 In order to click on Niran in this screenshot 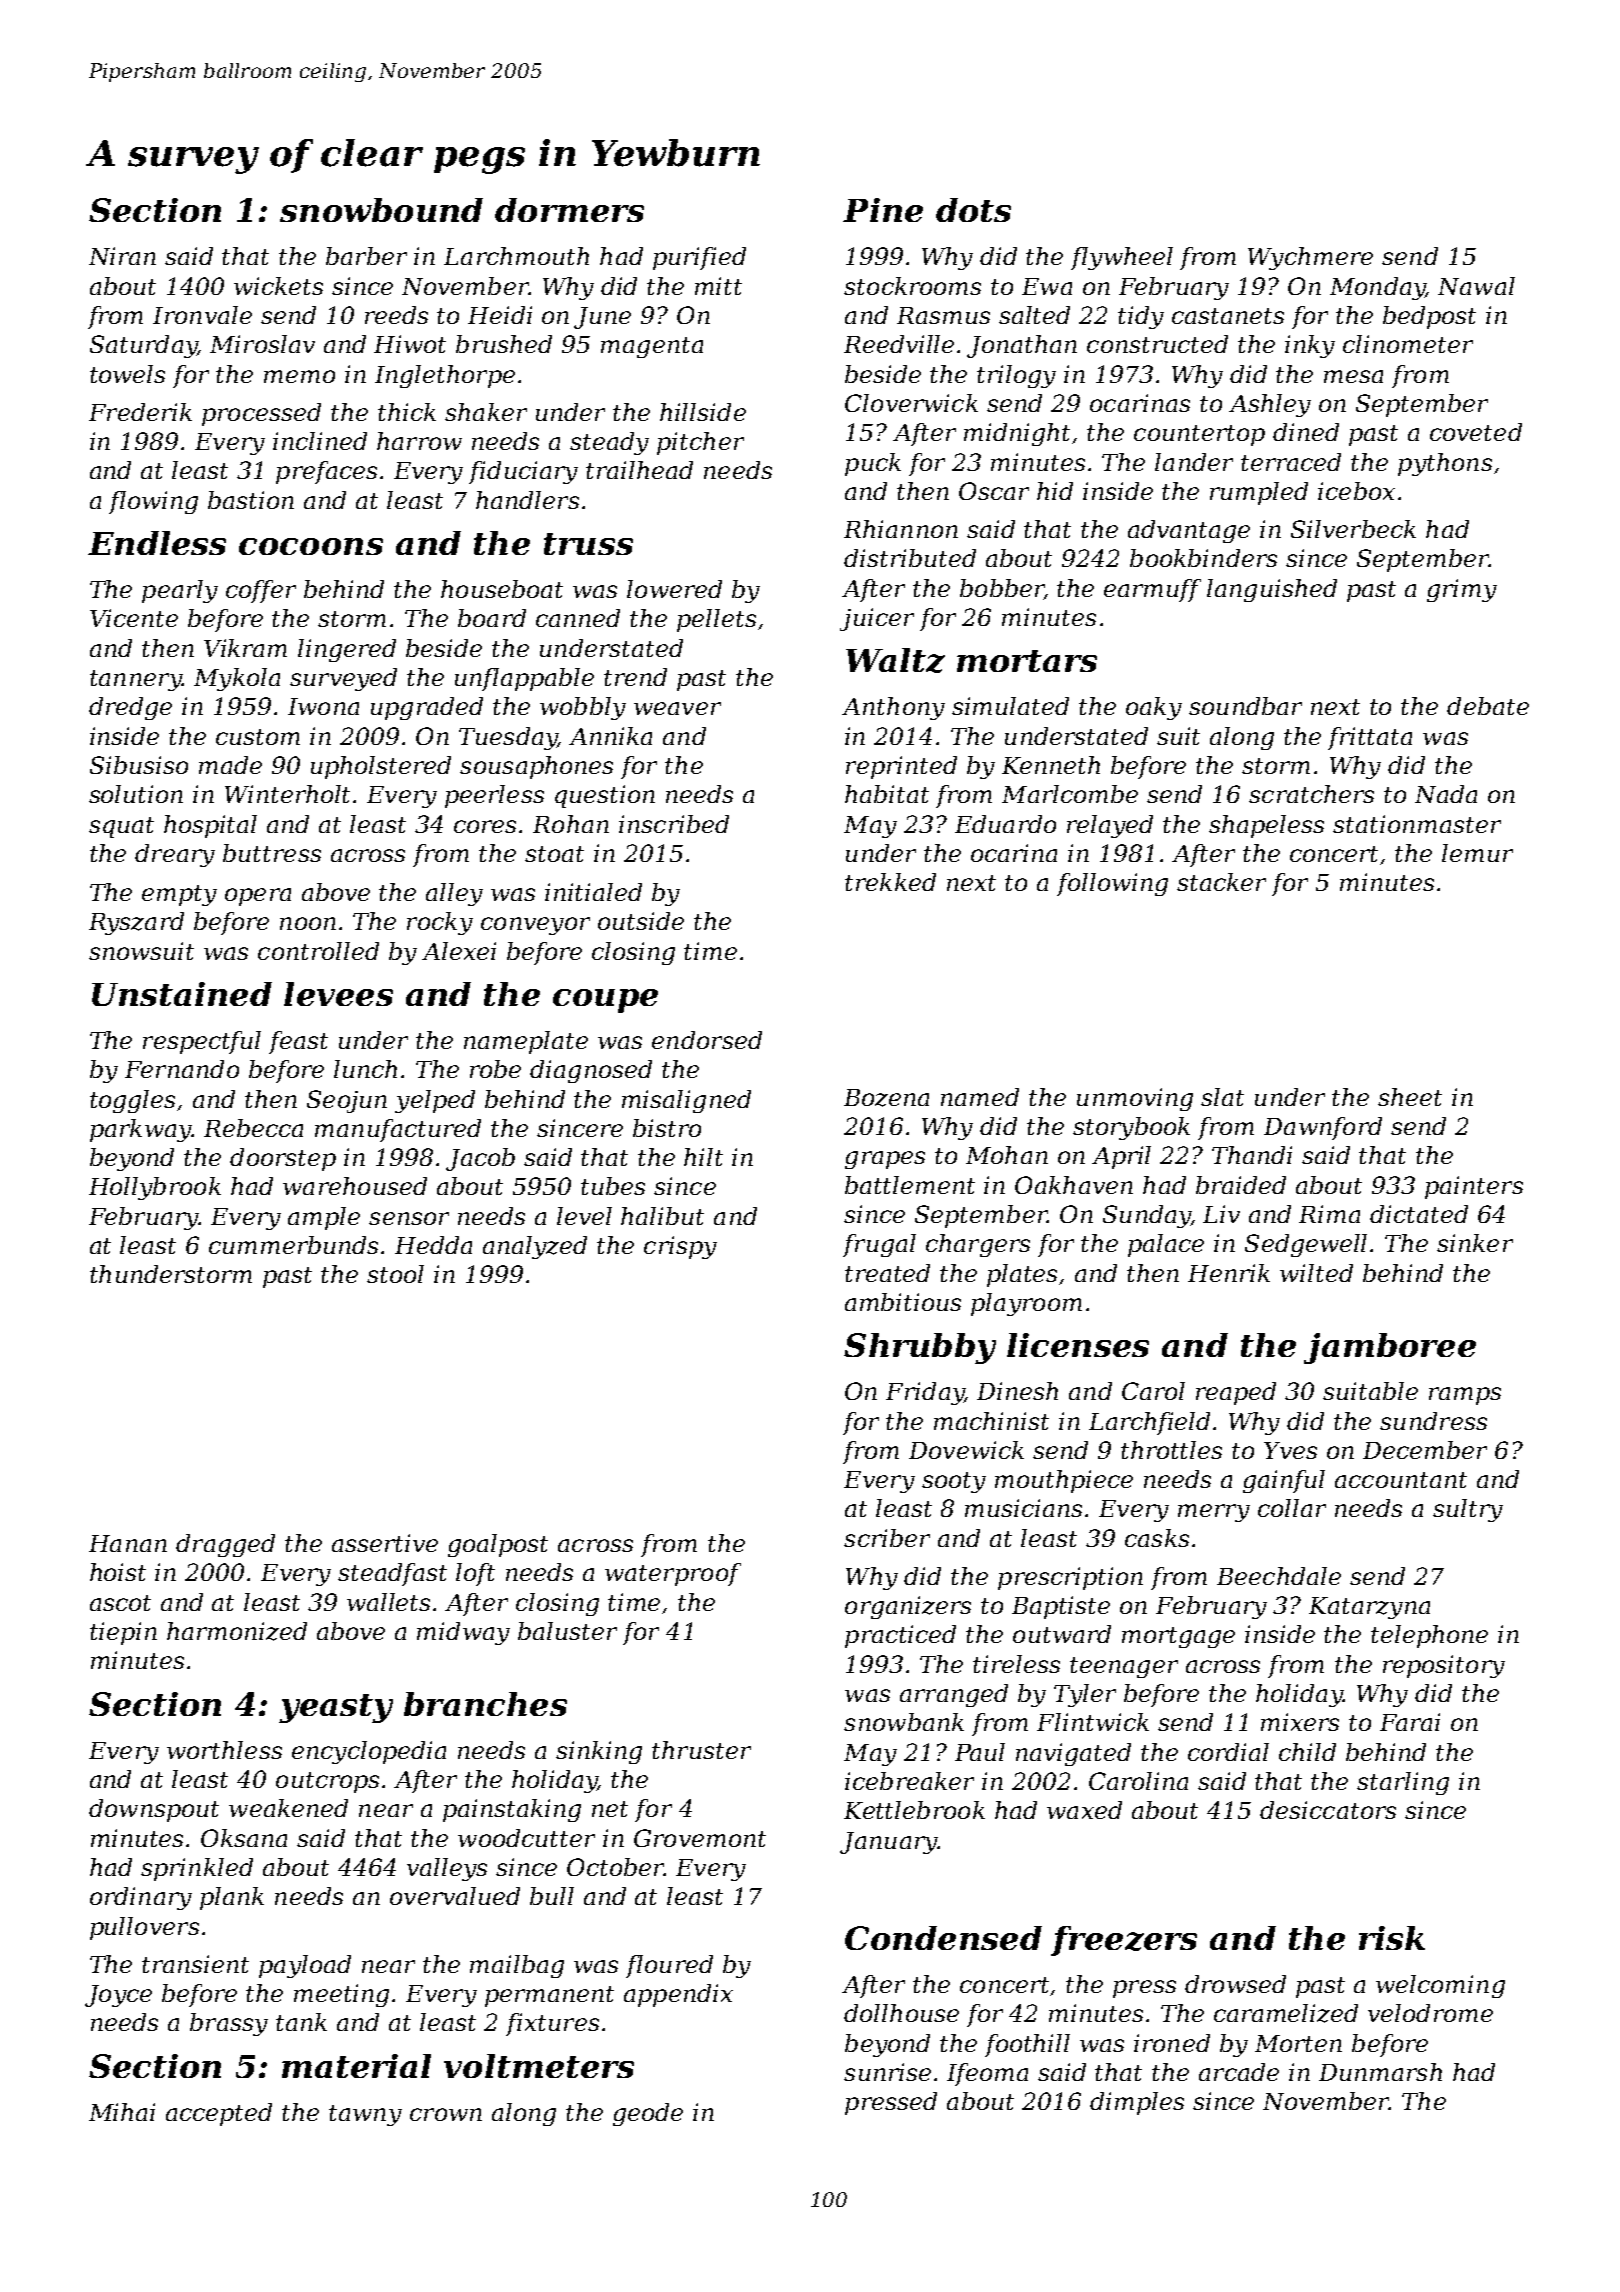, I will do `click(122, 256)`.
